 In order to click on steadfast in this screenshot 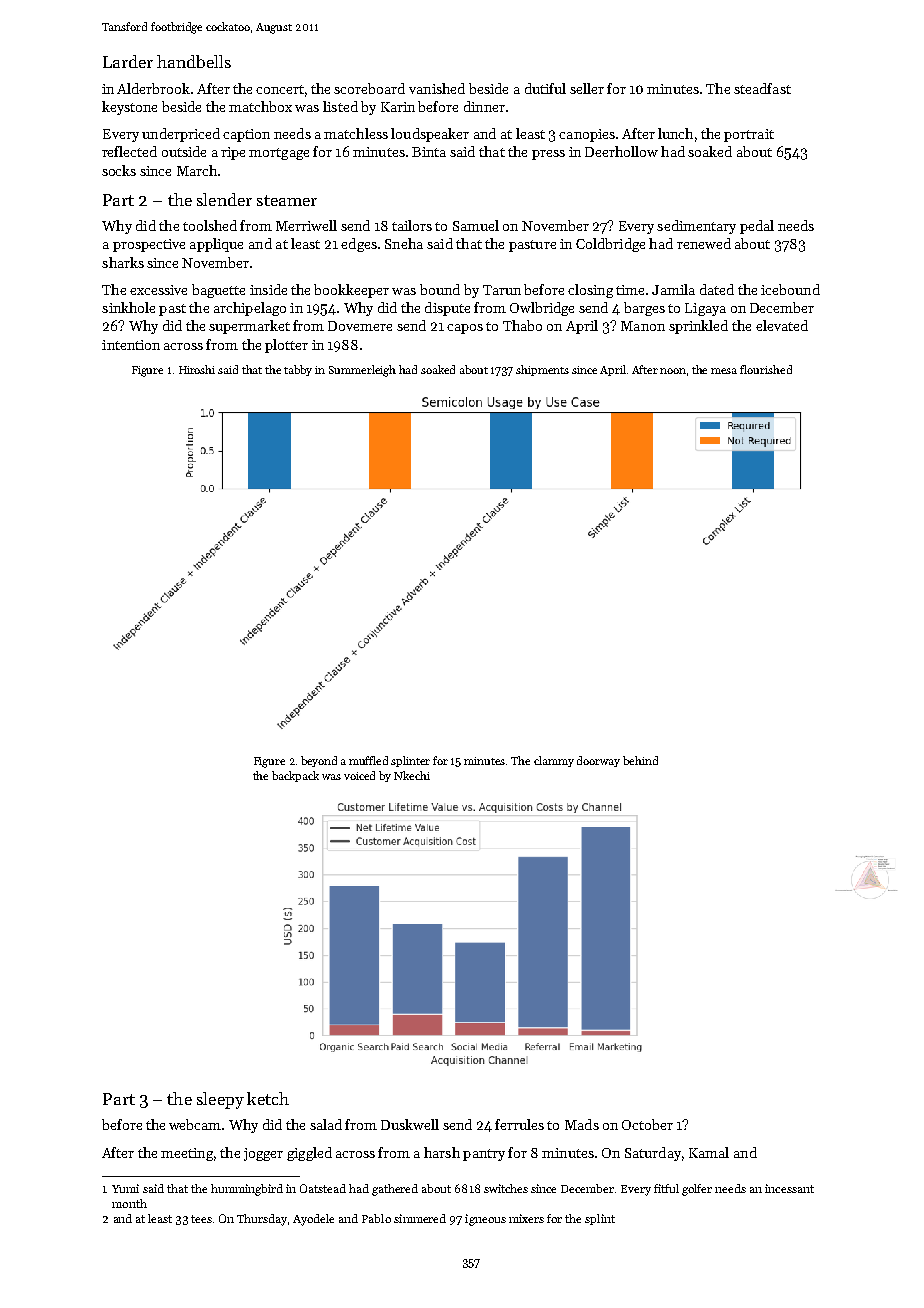, I will do `click(762, 88)`.
